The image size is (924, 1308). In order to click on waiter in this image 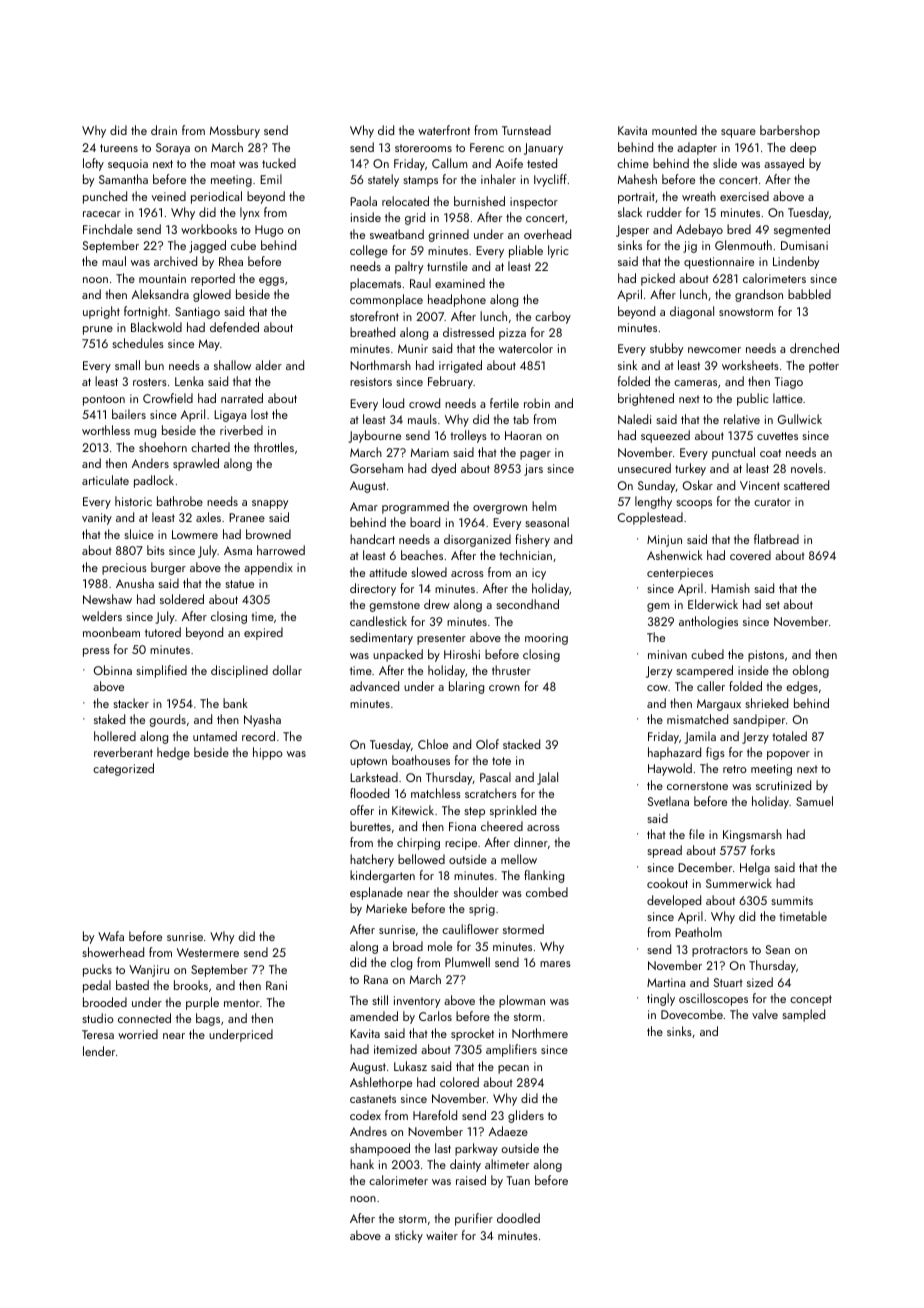, I will do `click(442, 1235)`.
